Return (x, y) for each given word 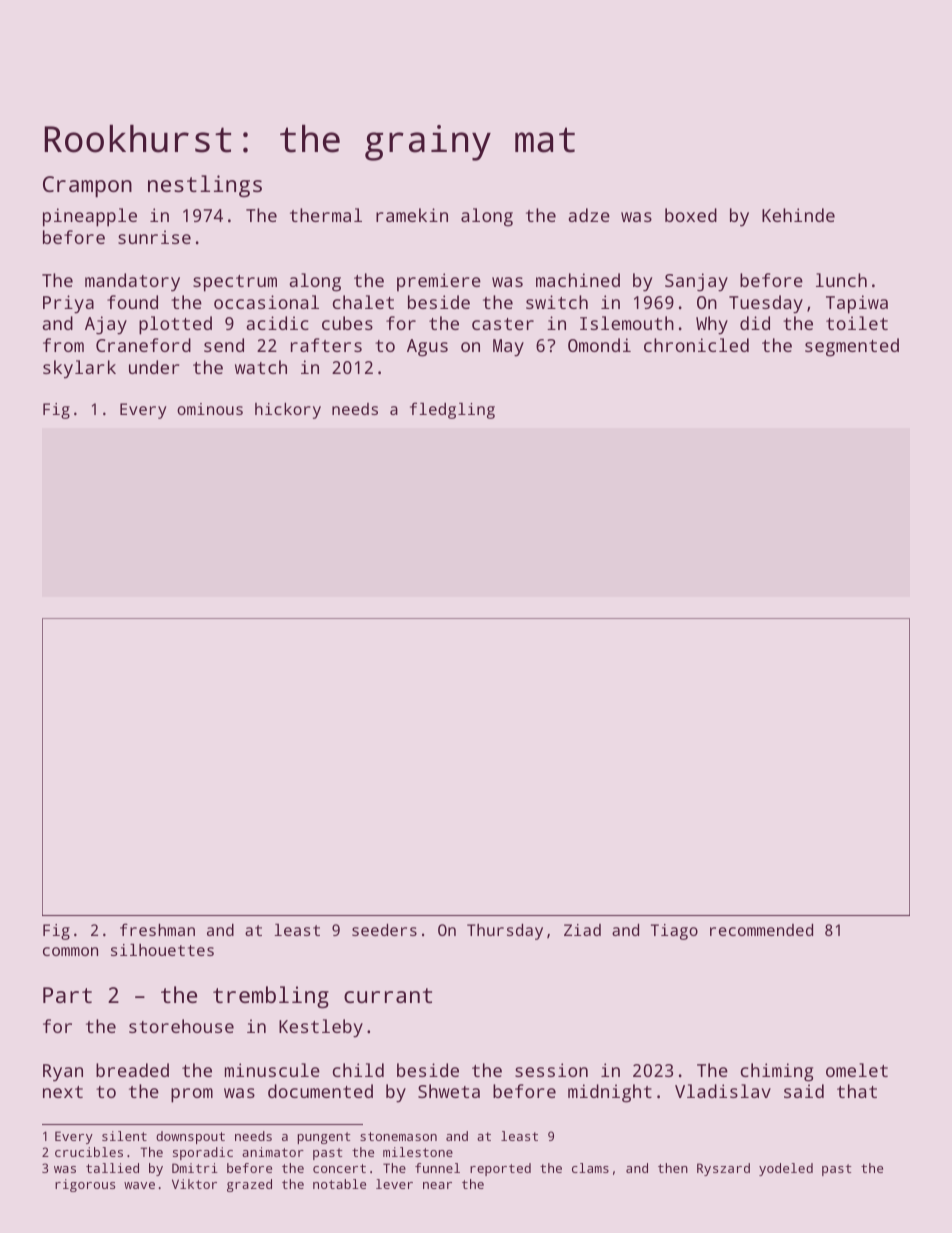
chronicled (696, 345)
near (437, 1185)
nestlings (205, 186)
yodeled (786, 1169)
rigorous (85, 1185)
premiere (439, 282)
